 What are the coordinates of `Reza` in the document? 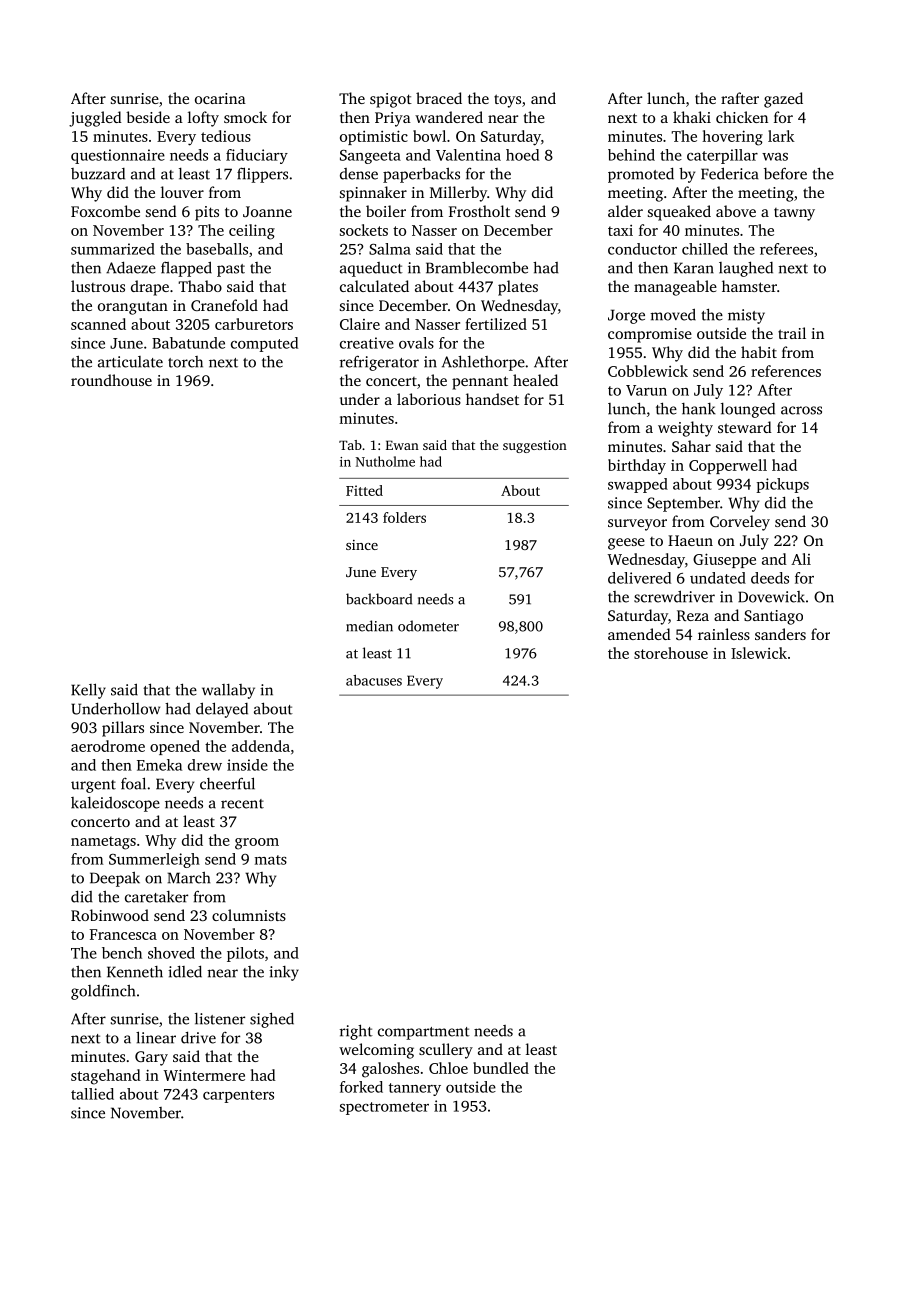 It's located at (693, 615).
